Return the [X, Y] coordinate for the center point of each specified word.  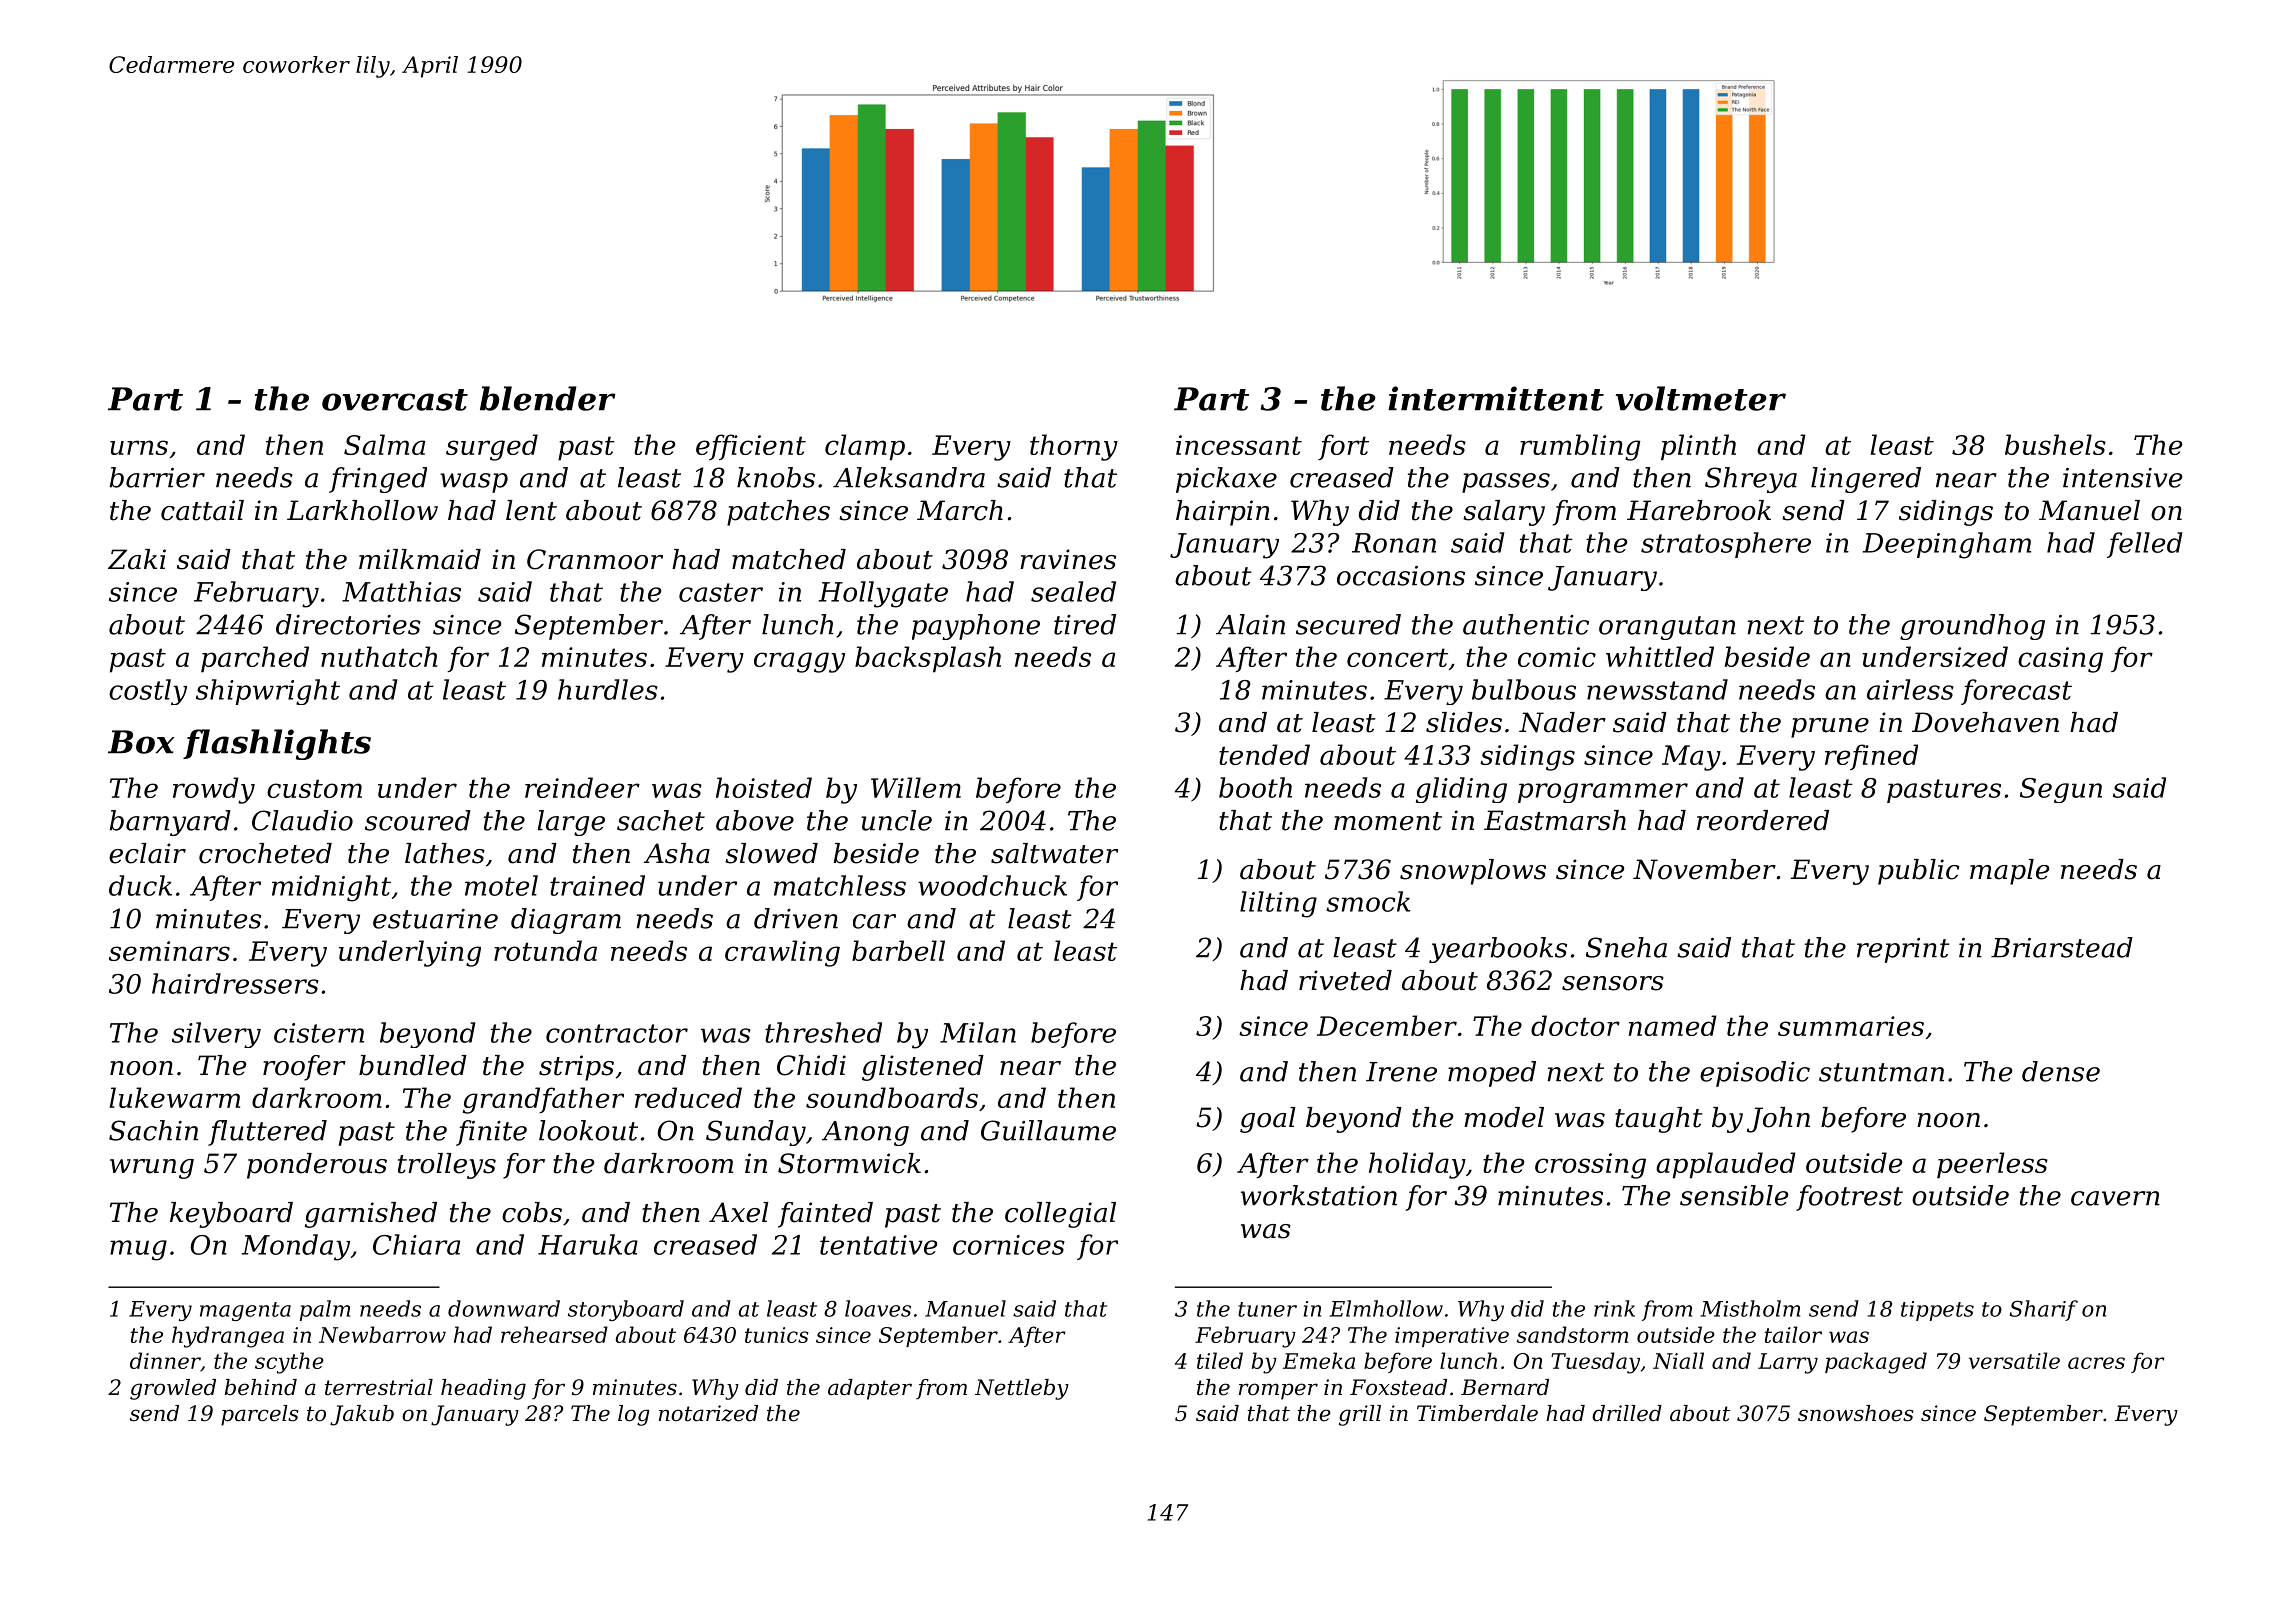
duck [140, 885]
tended [1264, 754]
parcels [259, 1415]
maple [2009, 872]
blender [548, 398]
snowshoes [1855, 1413]
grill [1360, 1415]
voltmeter [1701, 398]
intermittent [1496, 398]
